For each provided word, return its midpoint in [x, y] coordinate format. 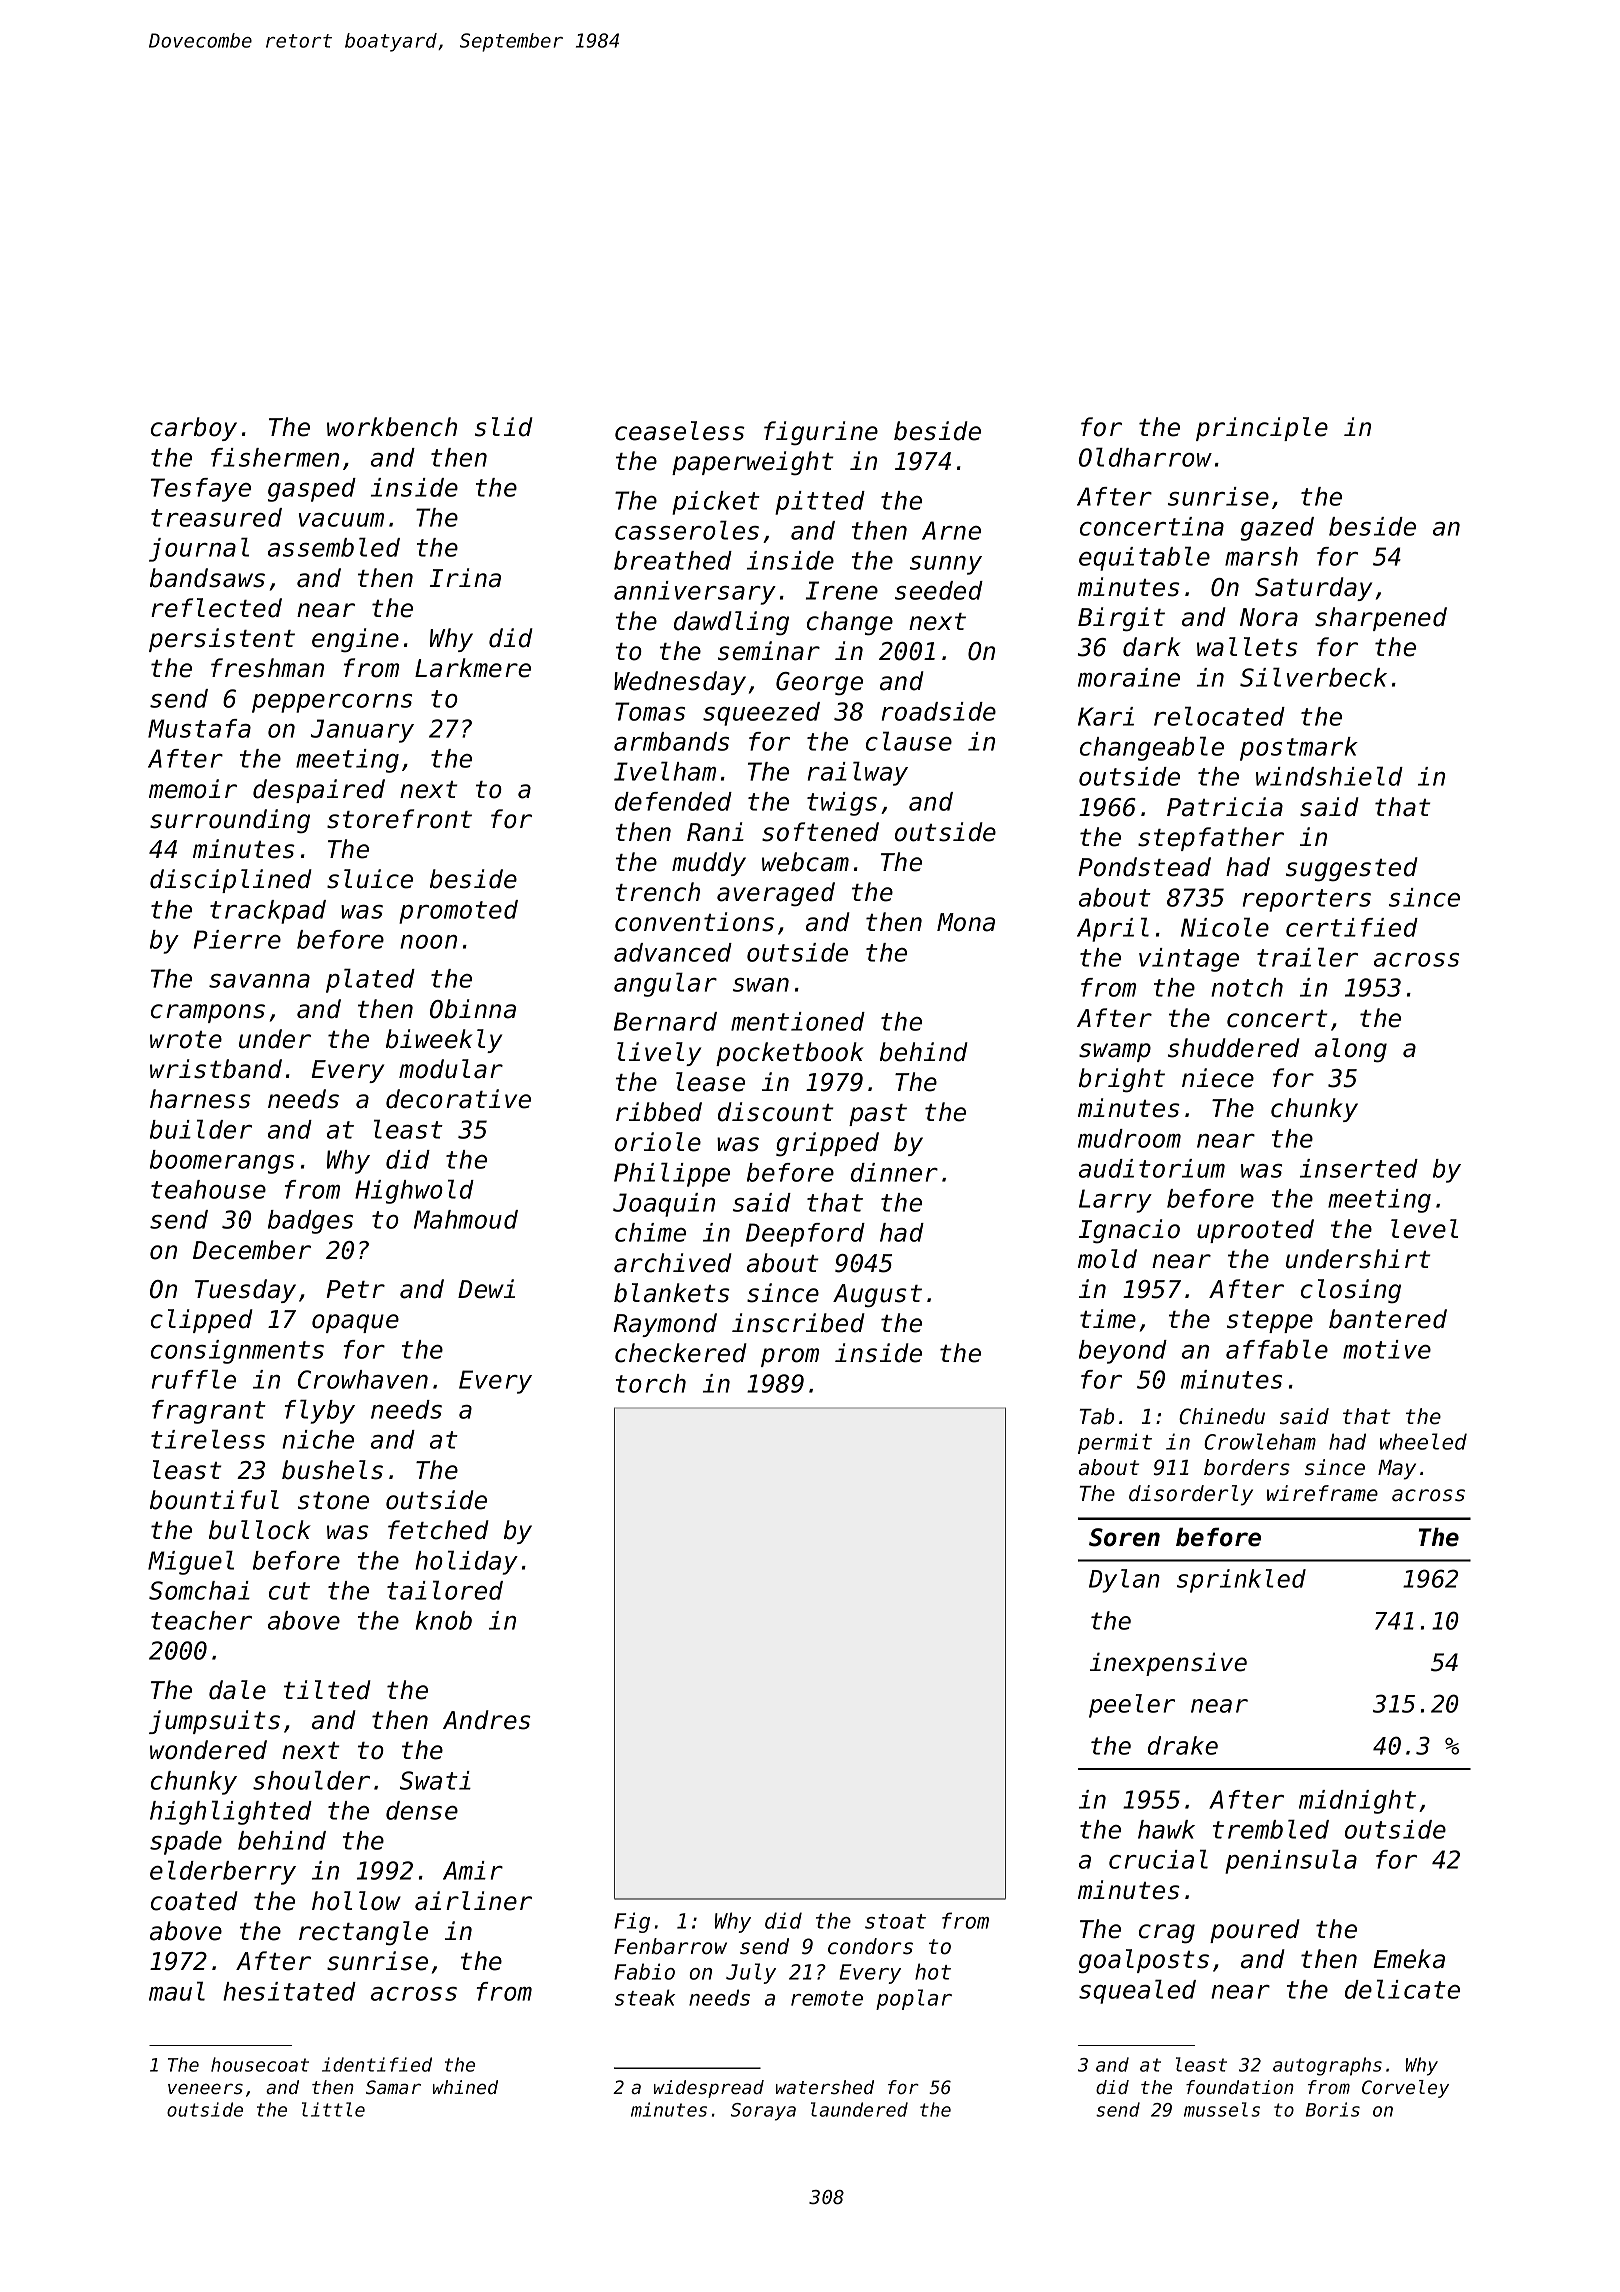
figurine [821, 433]
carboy [194, 429]
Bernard [665, 1021]
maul [177, 1991]
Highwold [414, 1192]
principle [1262, 429]
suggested [1352, 869]
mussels [1222, 2109]
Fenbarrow [670, 1946]
